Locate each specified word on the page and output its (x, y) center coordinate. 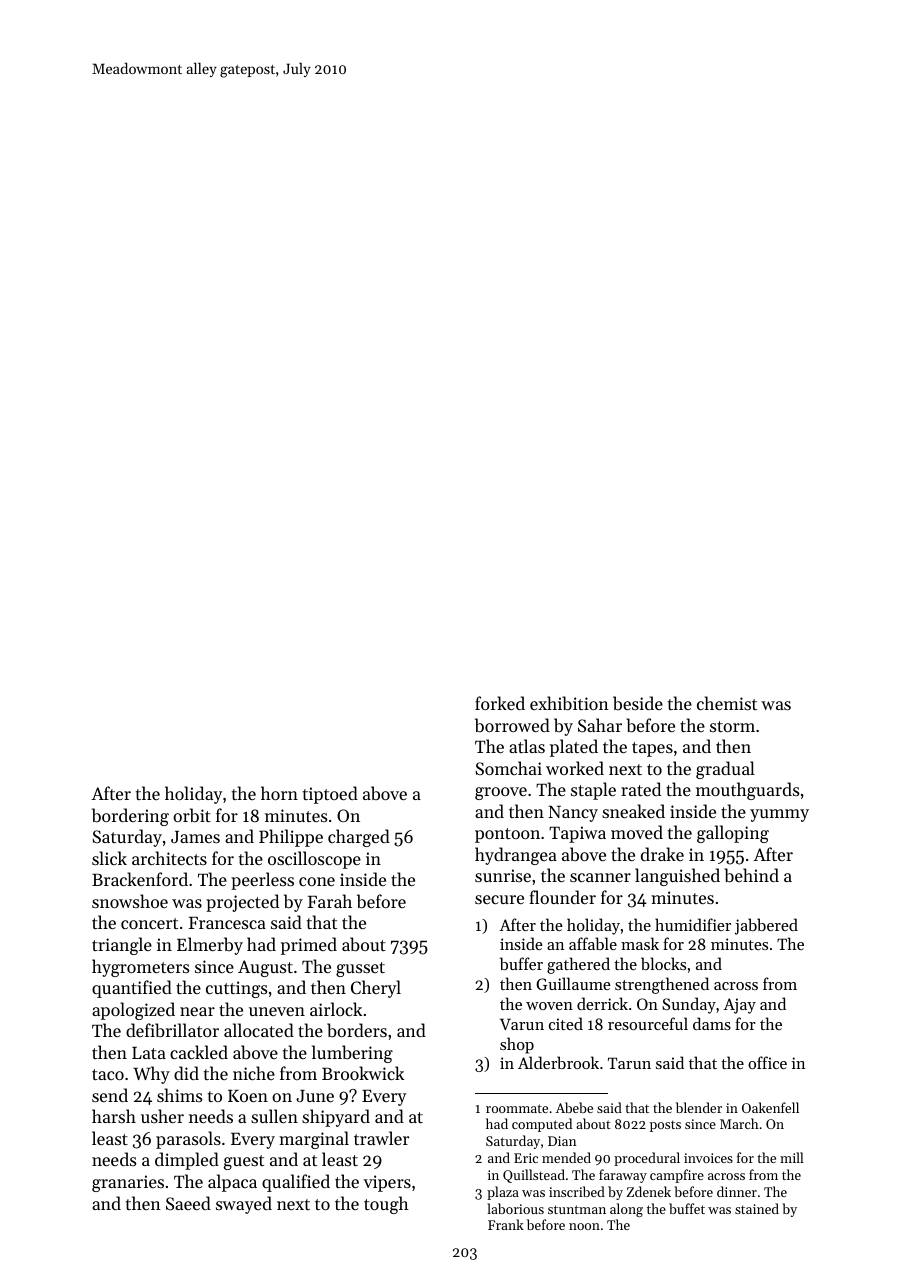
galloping (733, 834)
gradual (725, 770)
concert (149, 923)
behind (751, 875)
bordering (130, 817)
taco (108, 1074)
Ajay (739, 1006)
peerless (262, 881)
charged (359, 838)
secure (499, 899)
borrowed (512, 725)
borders (357, 1030)
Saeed (188, 1203)
